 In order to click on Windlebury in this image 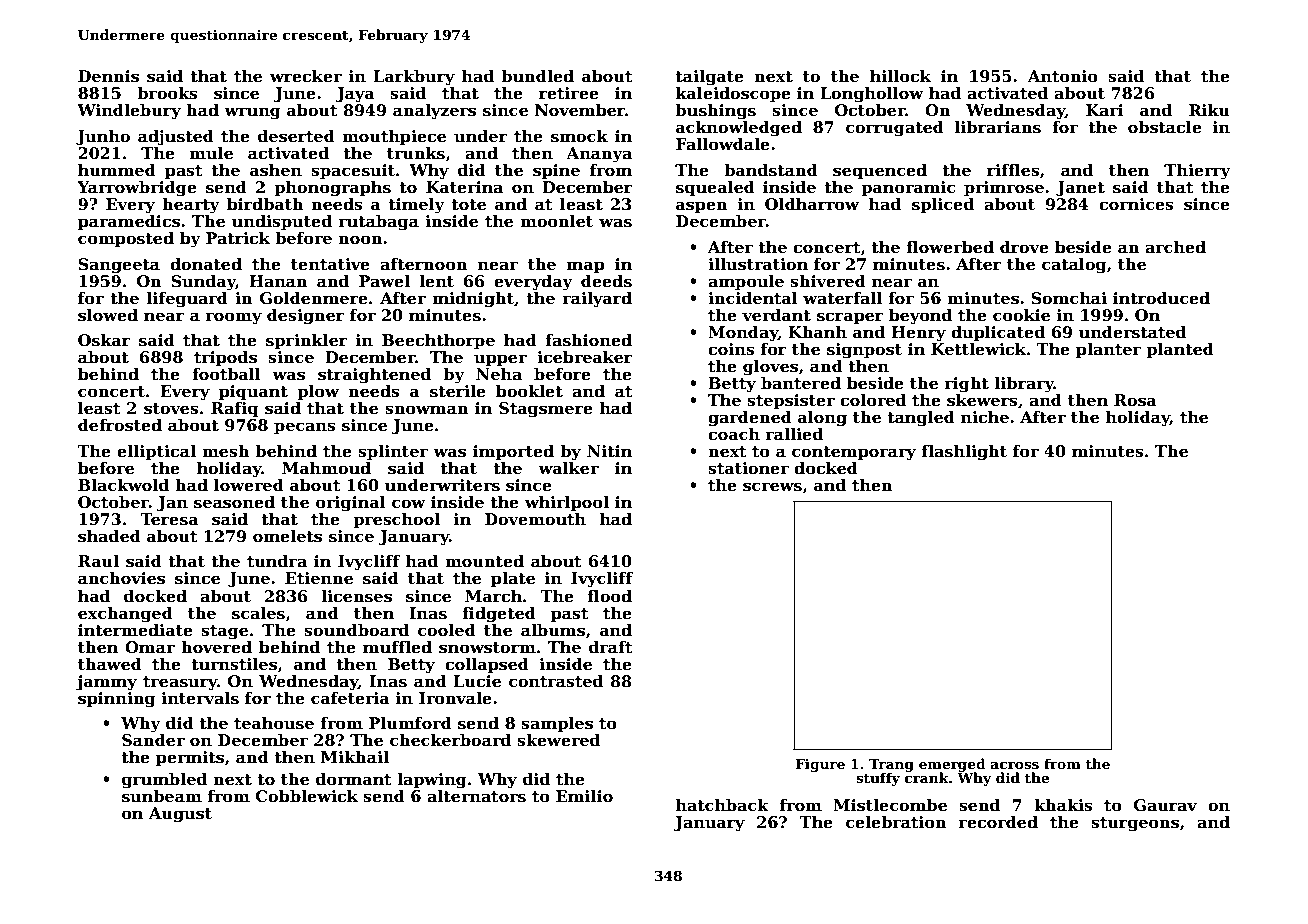, I will do `click(129, 112)`.
